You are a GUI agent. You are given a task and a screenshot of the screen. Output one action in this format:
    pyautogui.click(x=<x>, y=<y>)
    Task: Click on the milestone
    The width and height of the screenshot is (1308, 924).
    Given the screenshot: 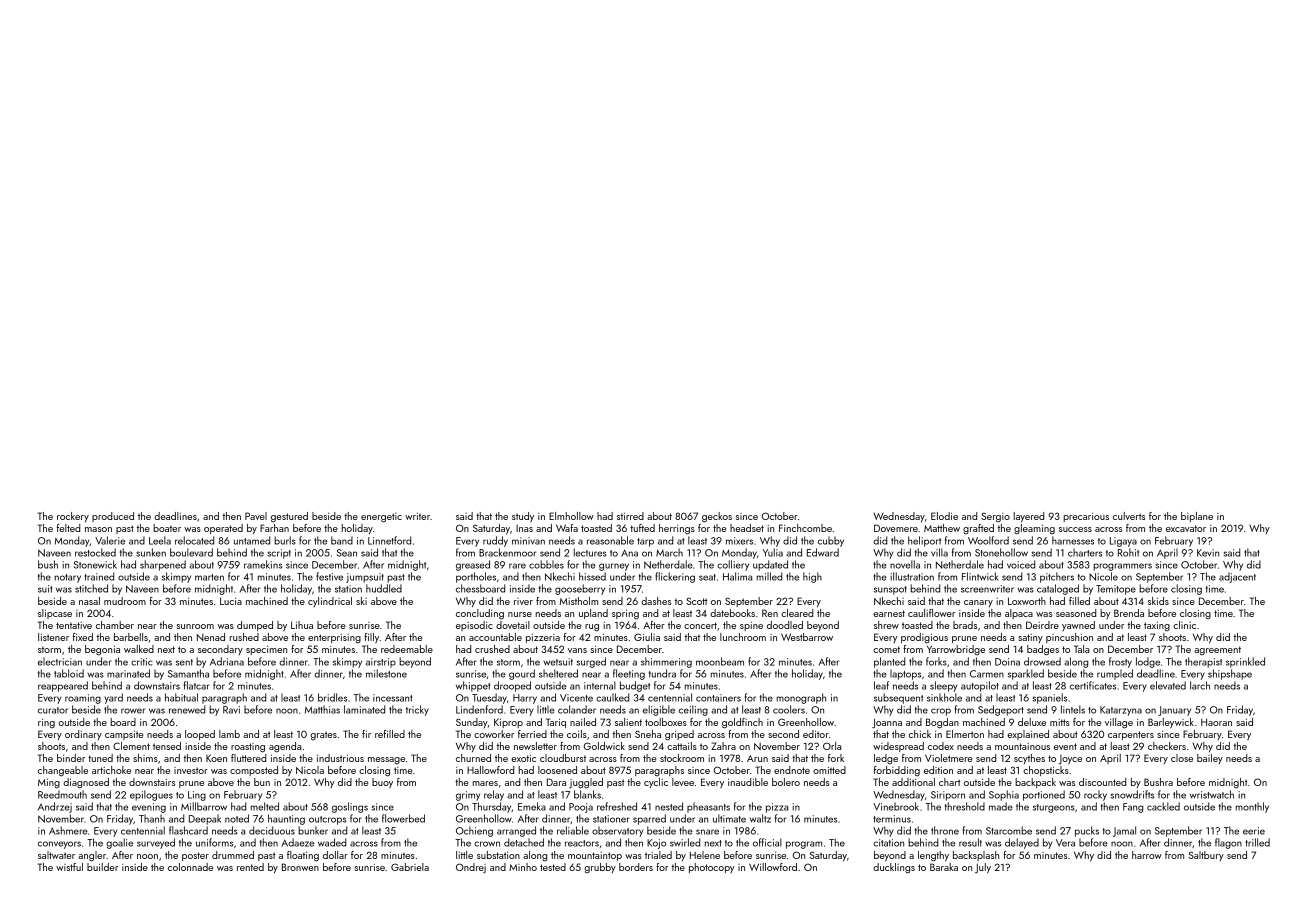 What is the action you would take?
    pyautogui.click(x=386, y=673)
